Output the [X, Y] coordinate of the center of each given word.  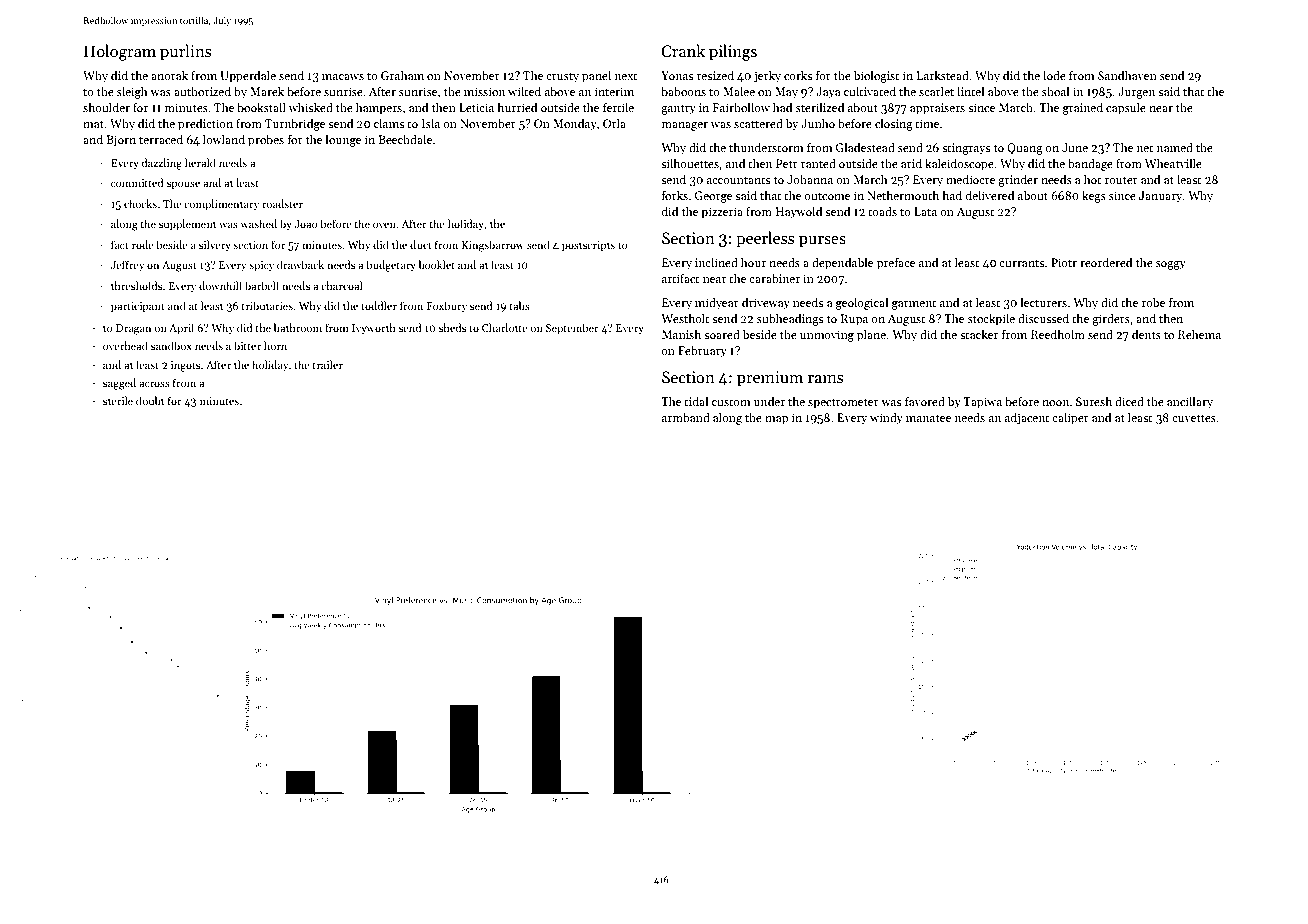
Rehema [1199, 334]
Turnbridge [295, 124]
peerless [765, 239]
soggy [1171, 265]
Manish [681, 334]
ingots [185, 366]
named [1175, 147]
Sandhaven [1127, 75]
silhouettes [690, 163]
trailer [328, 364]
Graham [402, 75]
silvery [215, 246]
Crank [683, 51]
